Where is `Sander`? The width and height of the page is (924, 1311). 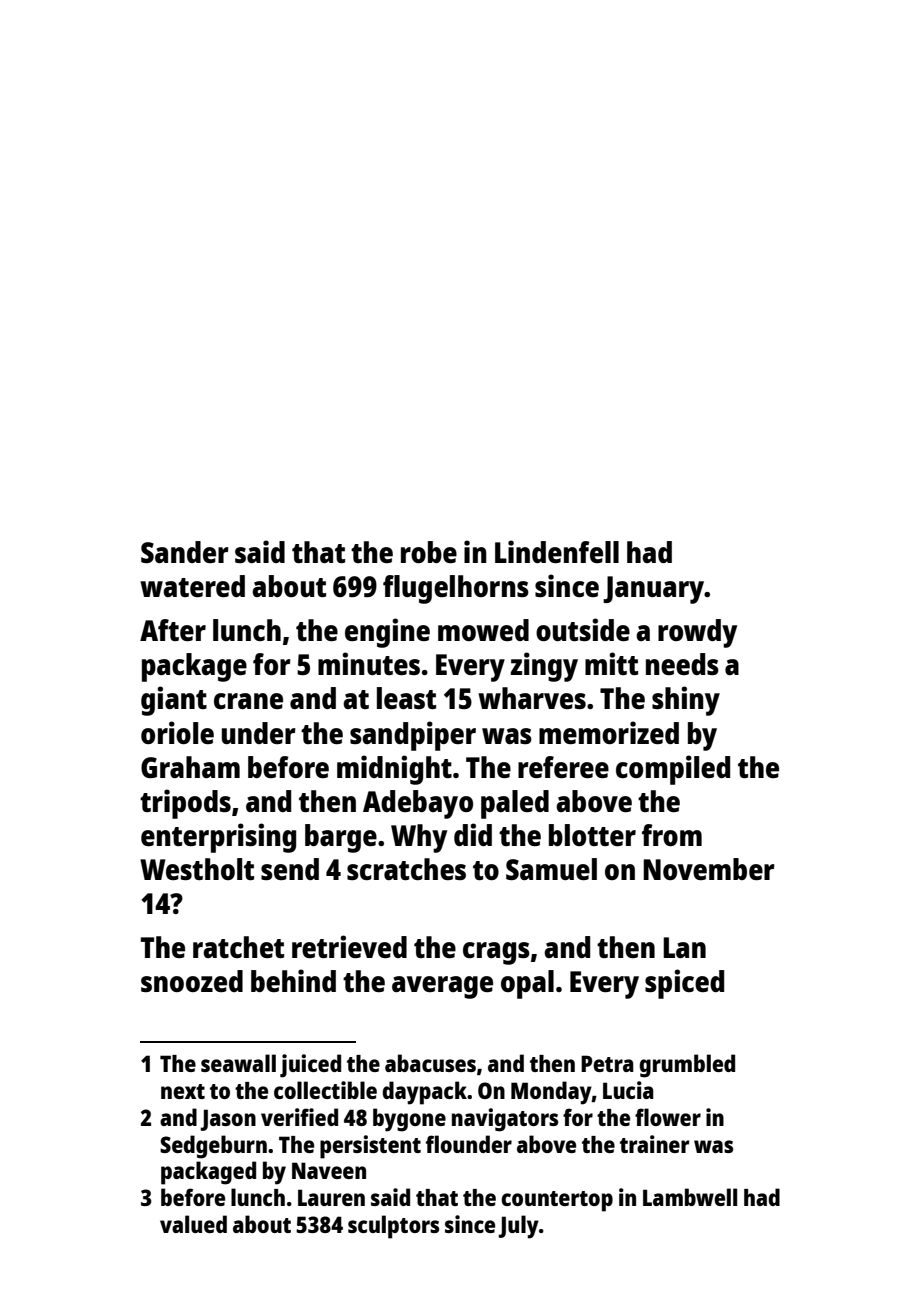 Sander is located at coordinates (185, 552).
